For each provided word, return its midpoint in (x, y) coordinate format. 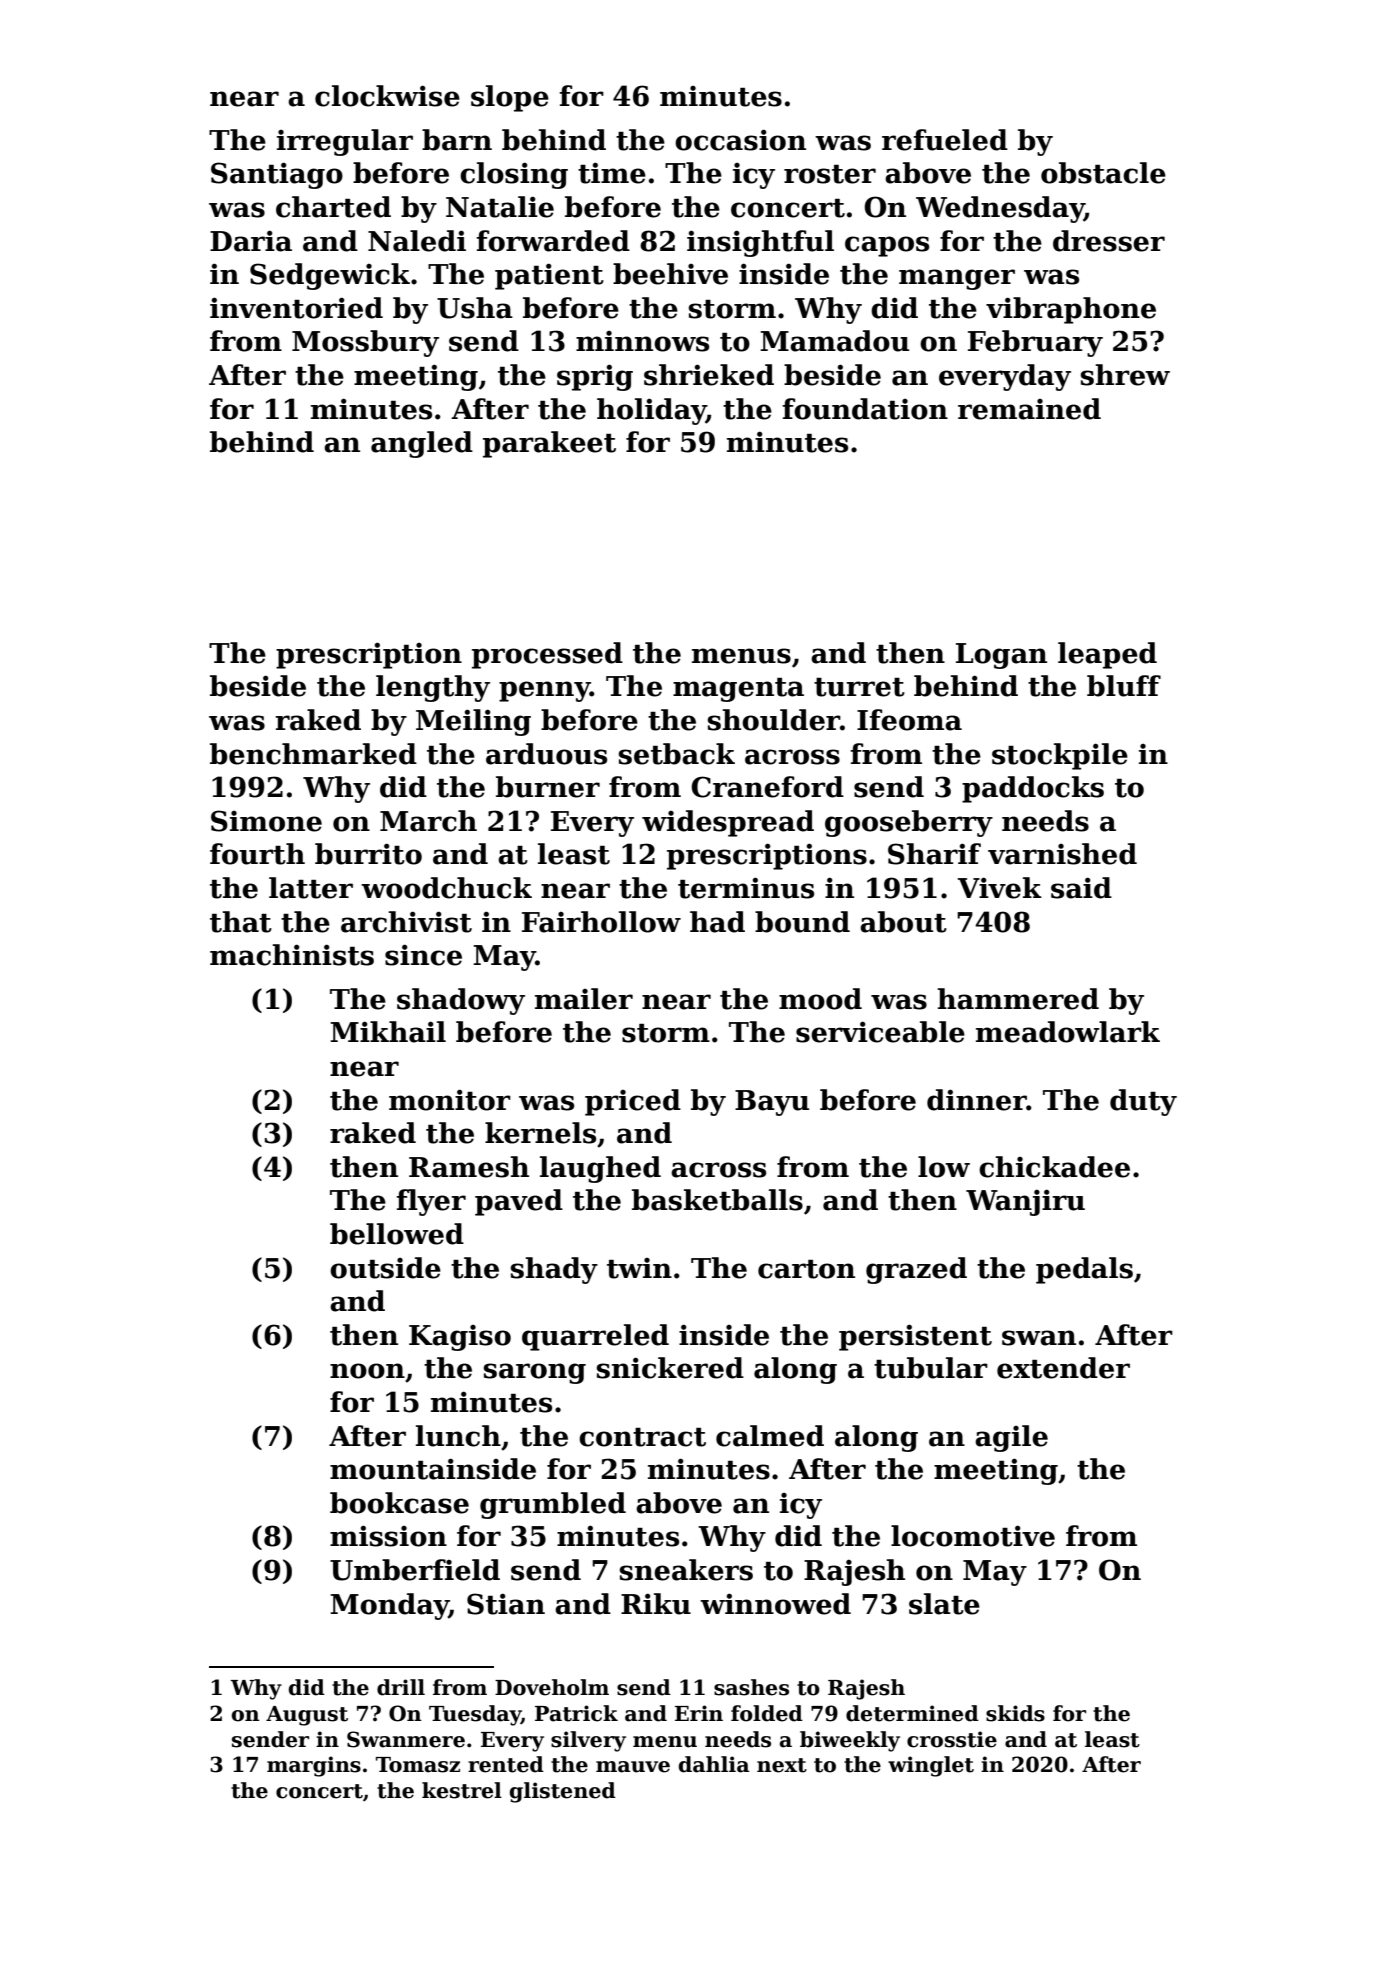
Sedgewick (330, 276)
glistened (563, 1792)
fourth (257, 854)
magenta (738, 690)
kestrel (462, 1790)
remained (1029, 409)
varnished (1062, 854)
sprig (595, 377)
